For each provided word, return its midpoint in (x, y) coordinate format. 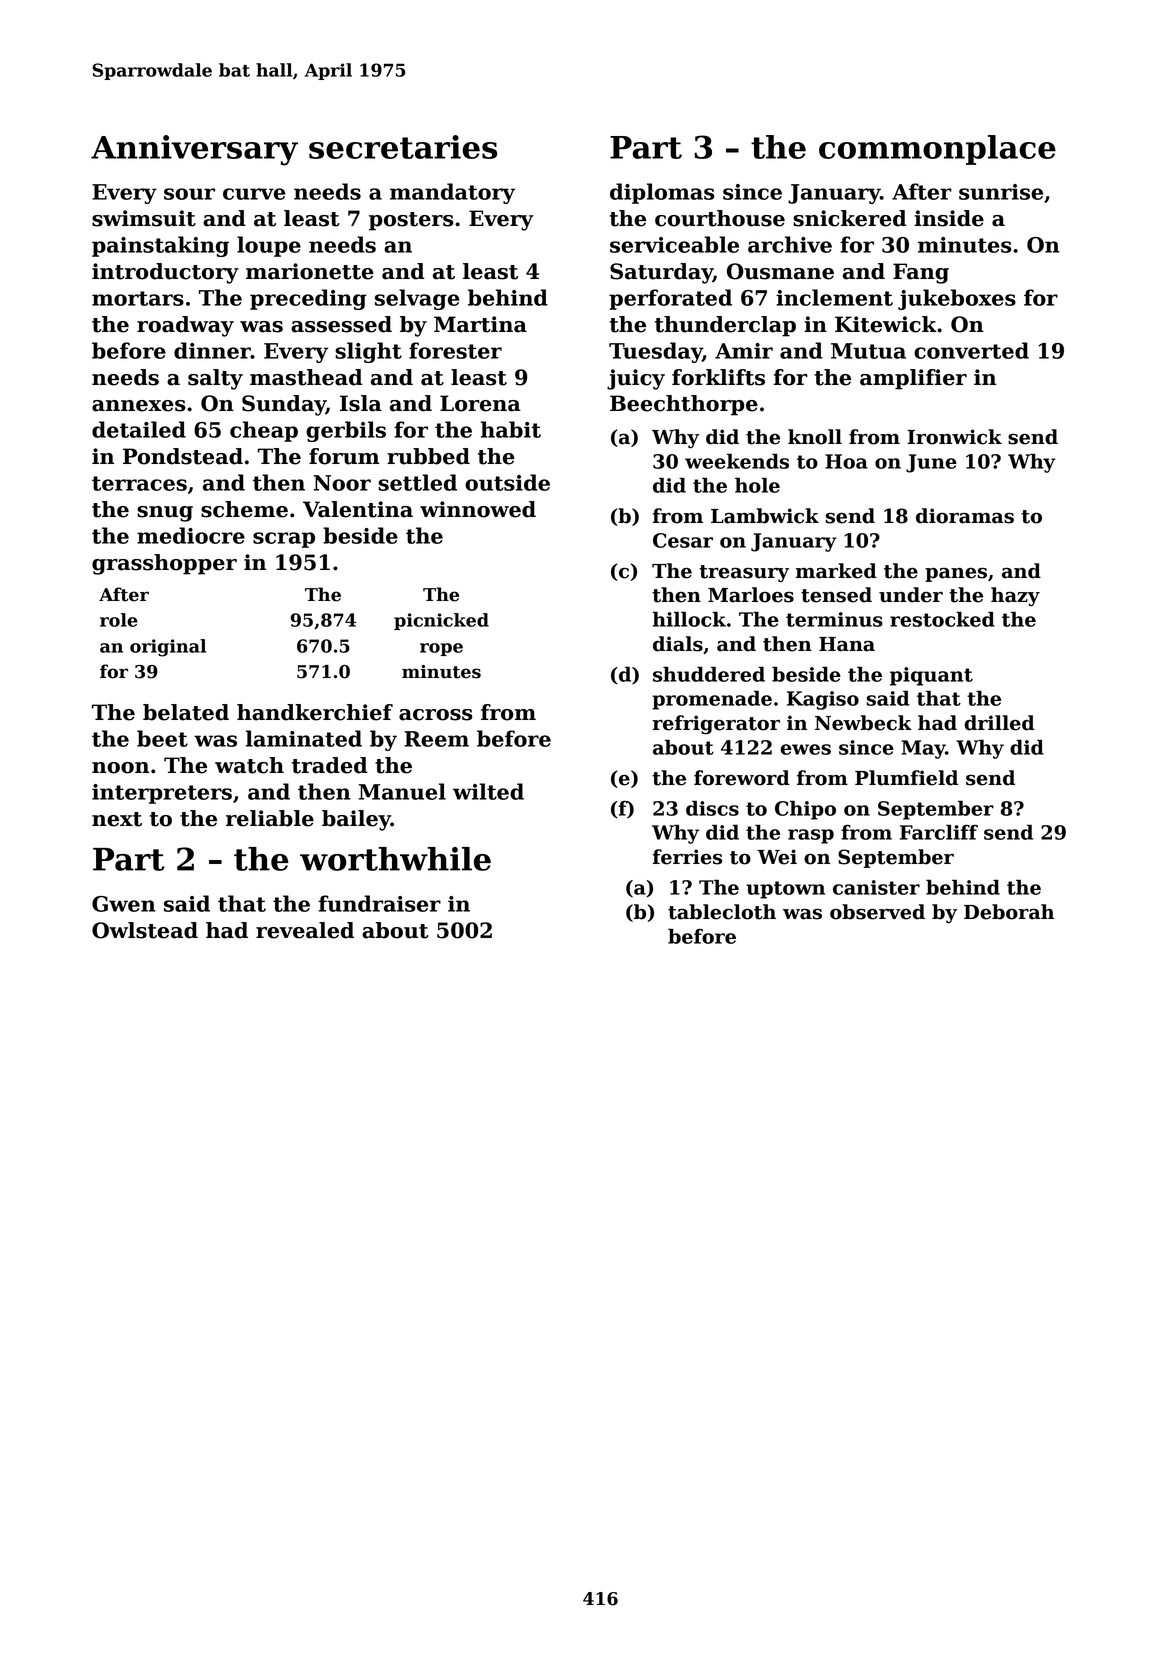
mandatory (452, 193)
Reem (436, 739)
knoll (815, 437)
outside (507, 482)
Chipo (805, 810)
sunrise (1001, 192)
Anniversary (194, 150)
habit (511, 429)
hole (757, 485)
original (168, 648)
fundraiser (380, 903)
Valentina (358, 509)
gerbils (346, 431)
